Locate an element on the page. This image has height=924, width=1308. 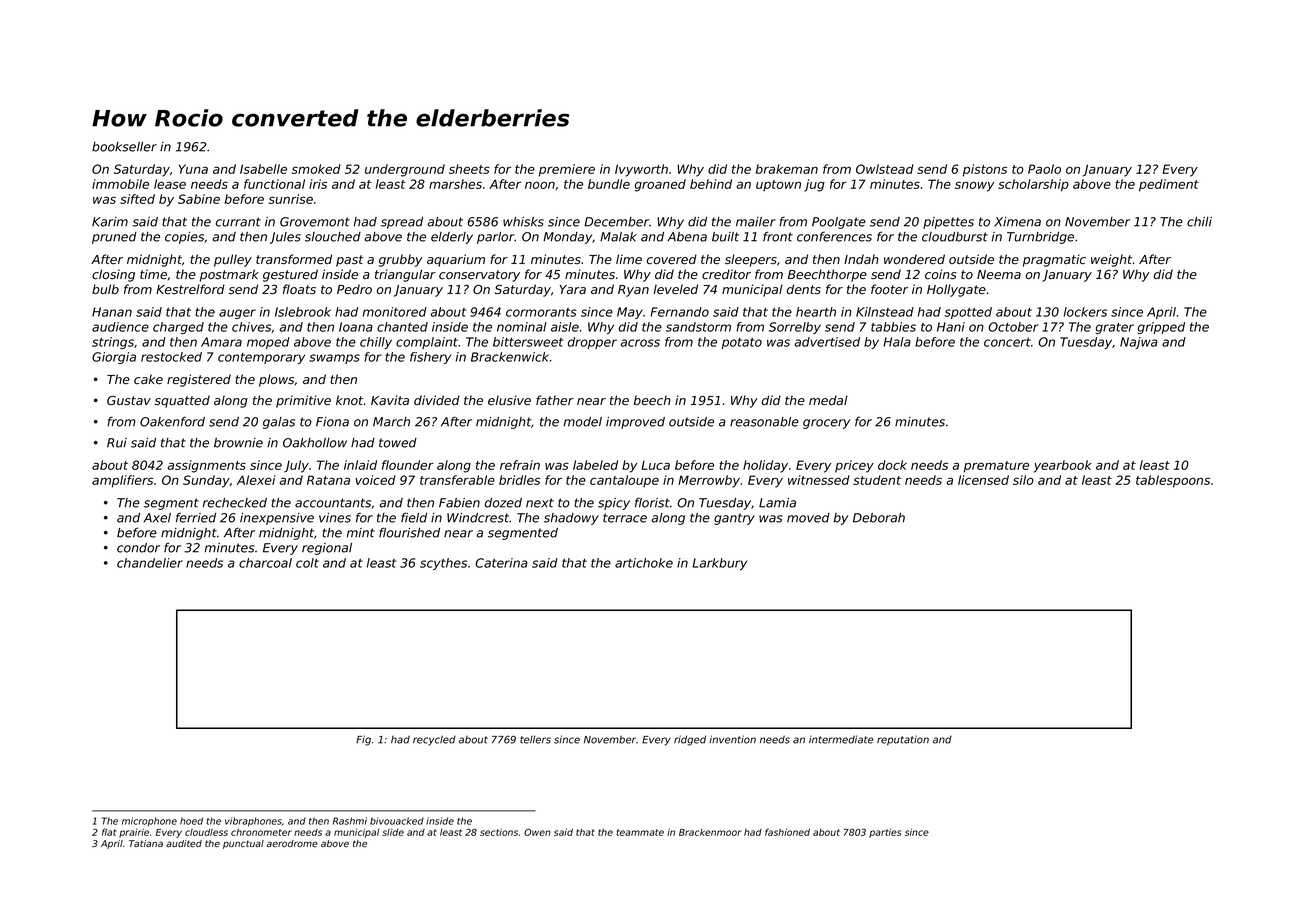
reputation is located at coordinates (903, 740).
